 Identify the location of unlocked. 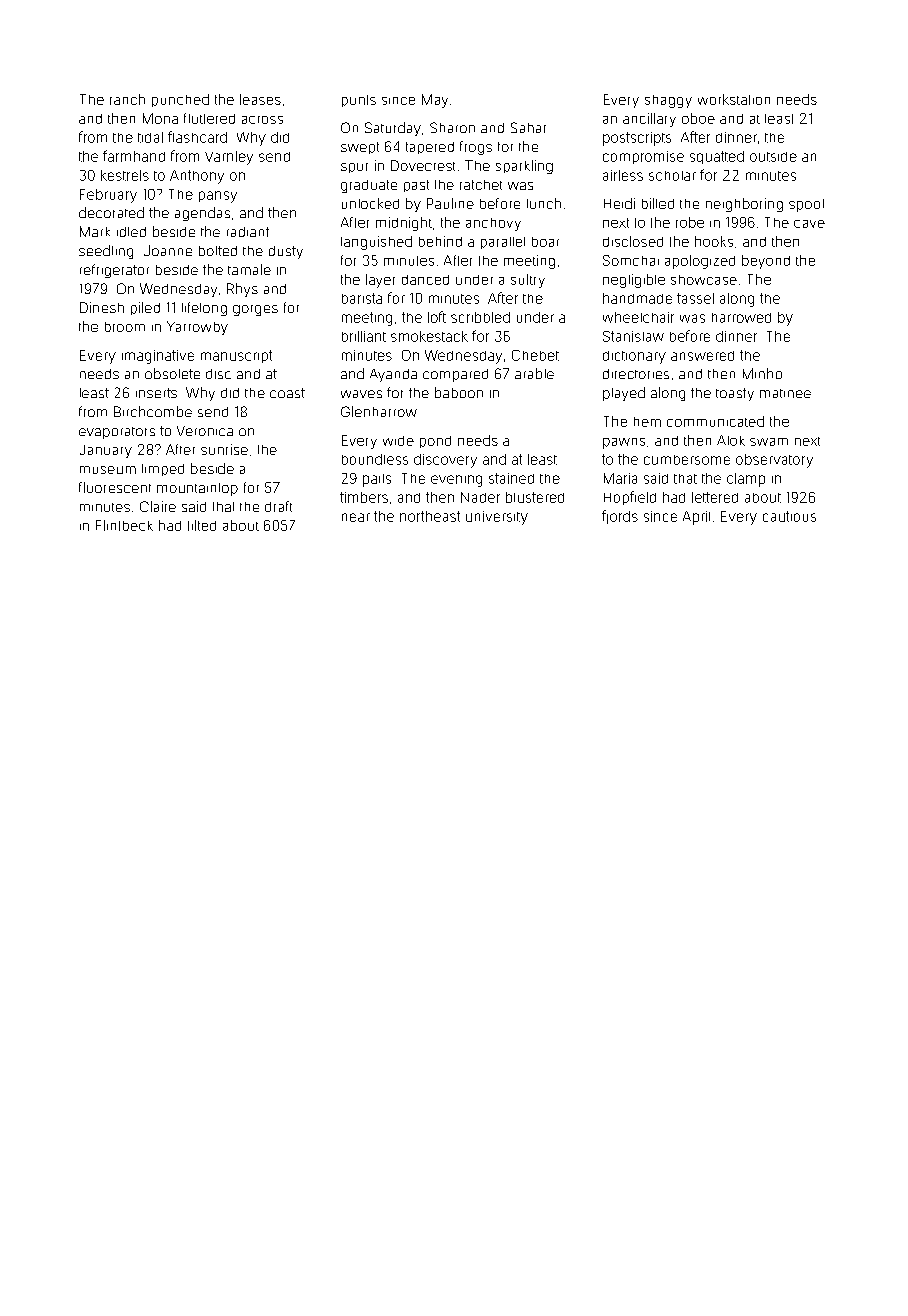
(370, 203).
